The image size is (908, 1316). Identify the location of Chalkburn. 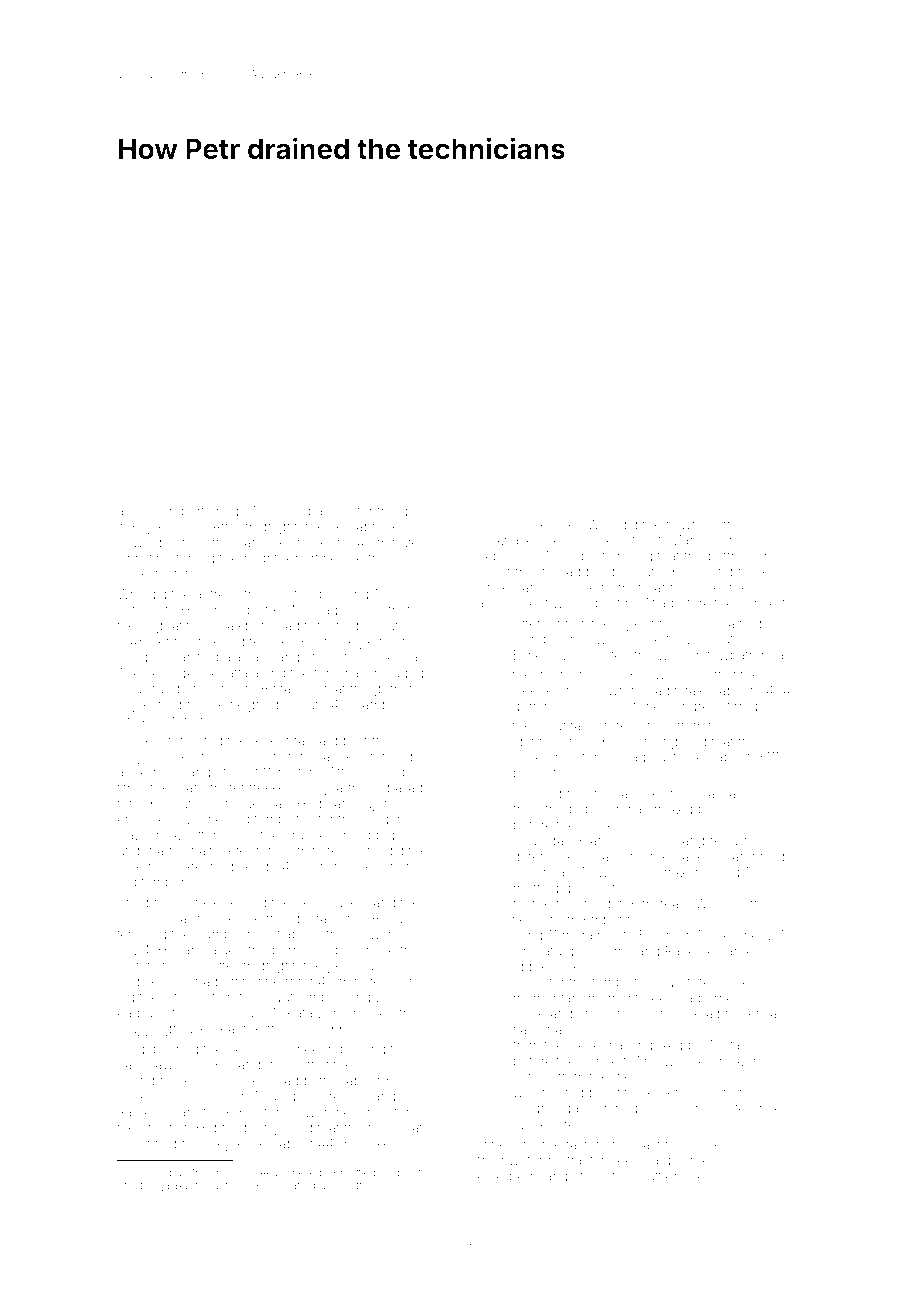
(241, 625).
